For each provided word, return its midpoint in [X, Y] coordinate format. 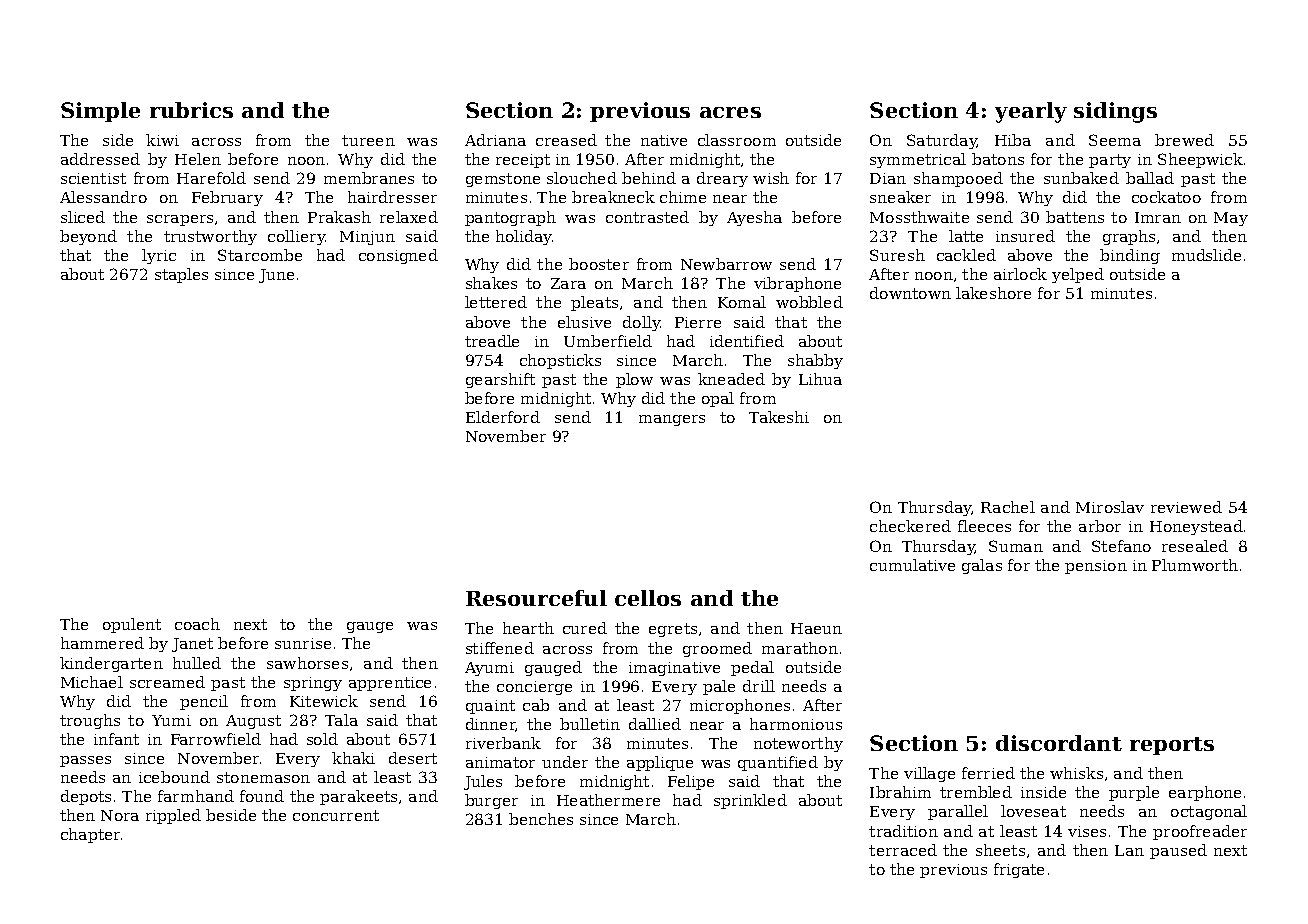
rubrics [191, 110]
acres [730, 112]
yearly [1031, 112]
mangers [672, 420]
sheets [1000, 850]
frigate [1019, 870]
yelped [1078, 275]
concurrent [336, 815]
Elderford [503, 417]
